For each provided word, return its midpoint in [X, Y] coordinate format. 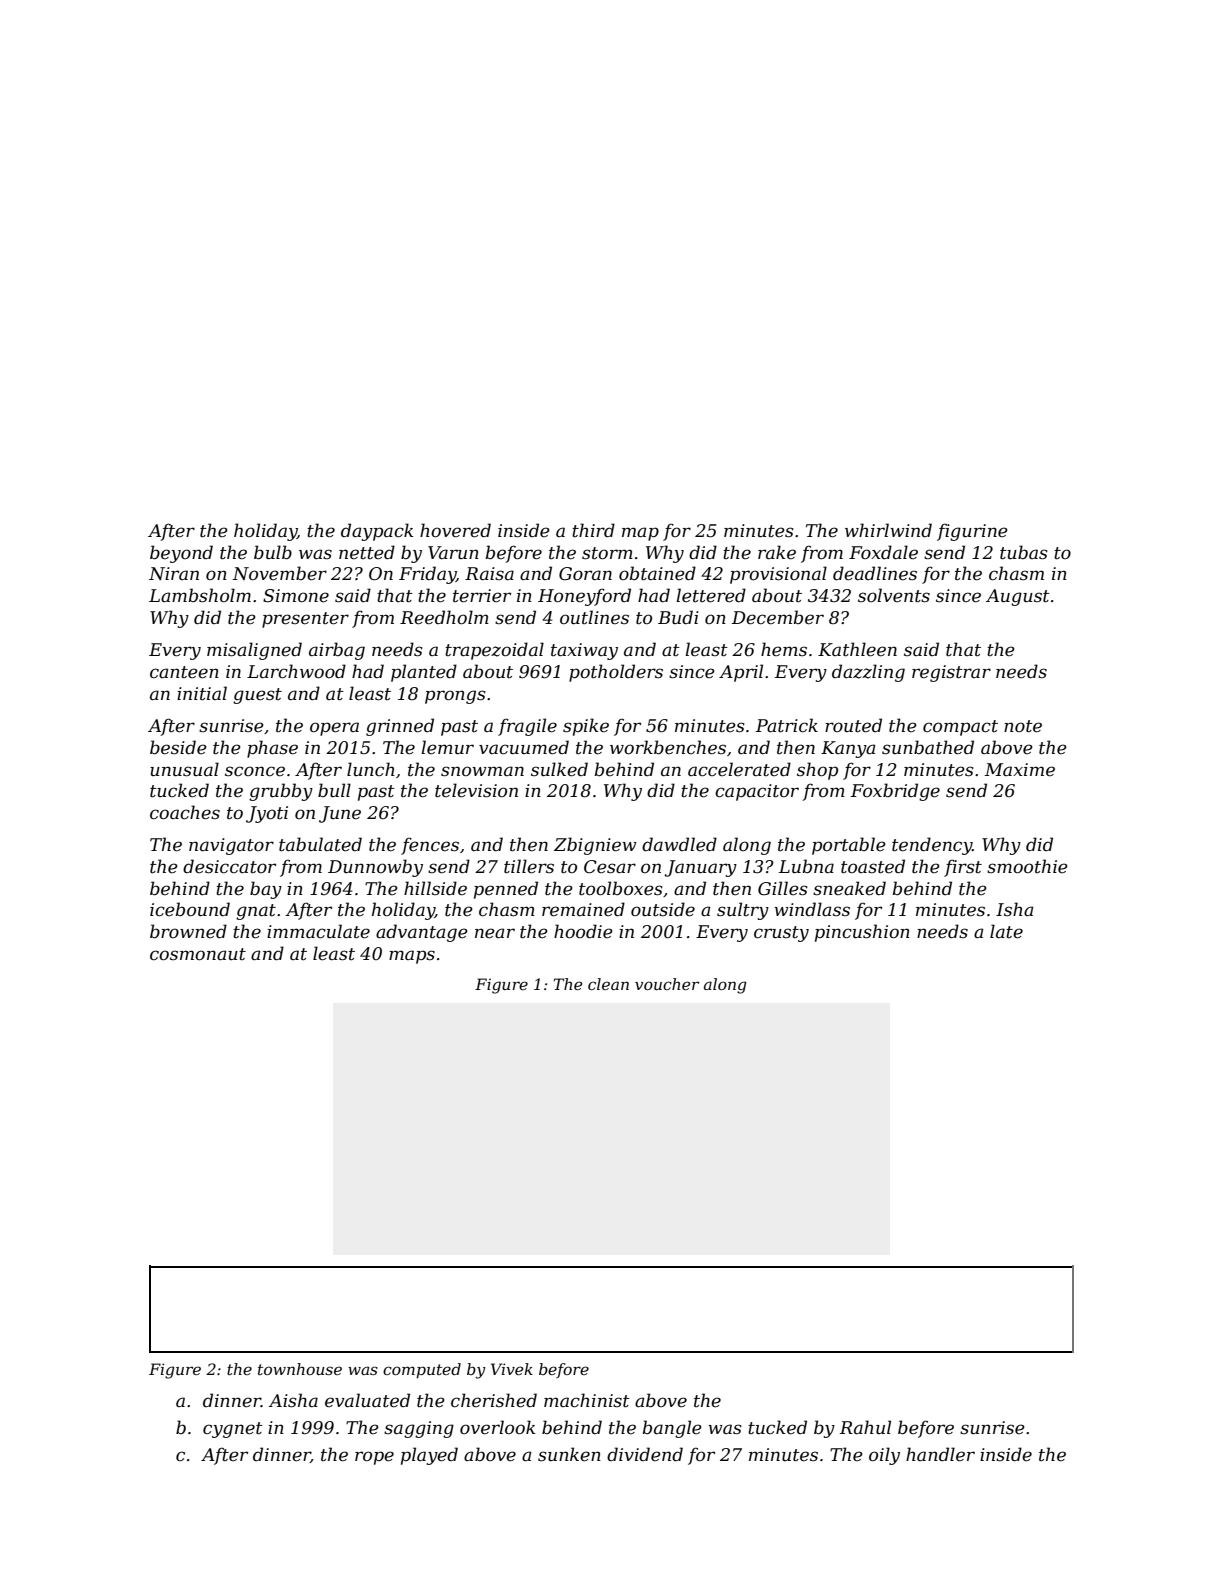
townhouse [300, 1369]
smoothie [1027, 866]
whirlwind [888, 530]
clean [608, 984]
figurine [972, 532]
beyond [181, 554]
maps [412, 957]
